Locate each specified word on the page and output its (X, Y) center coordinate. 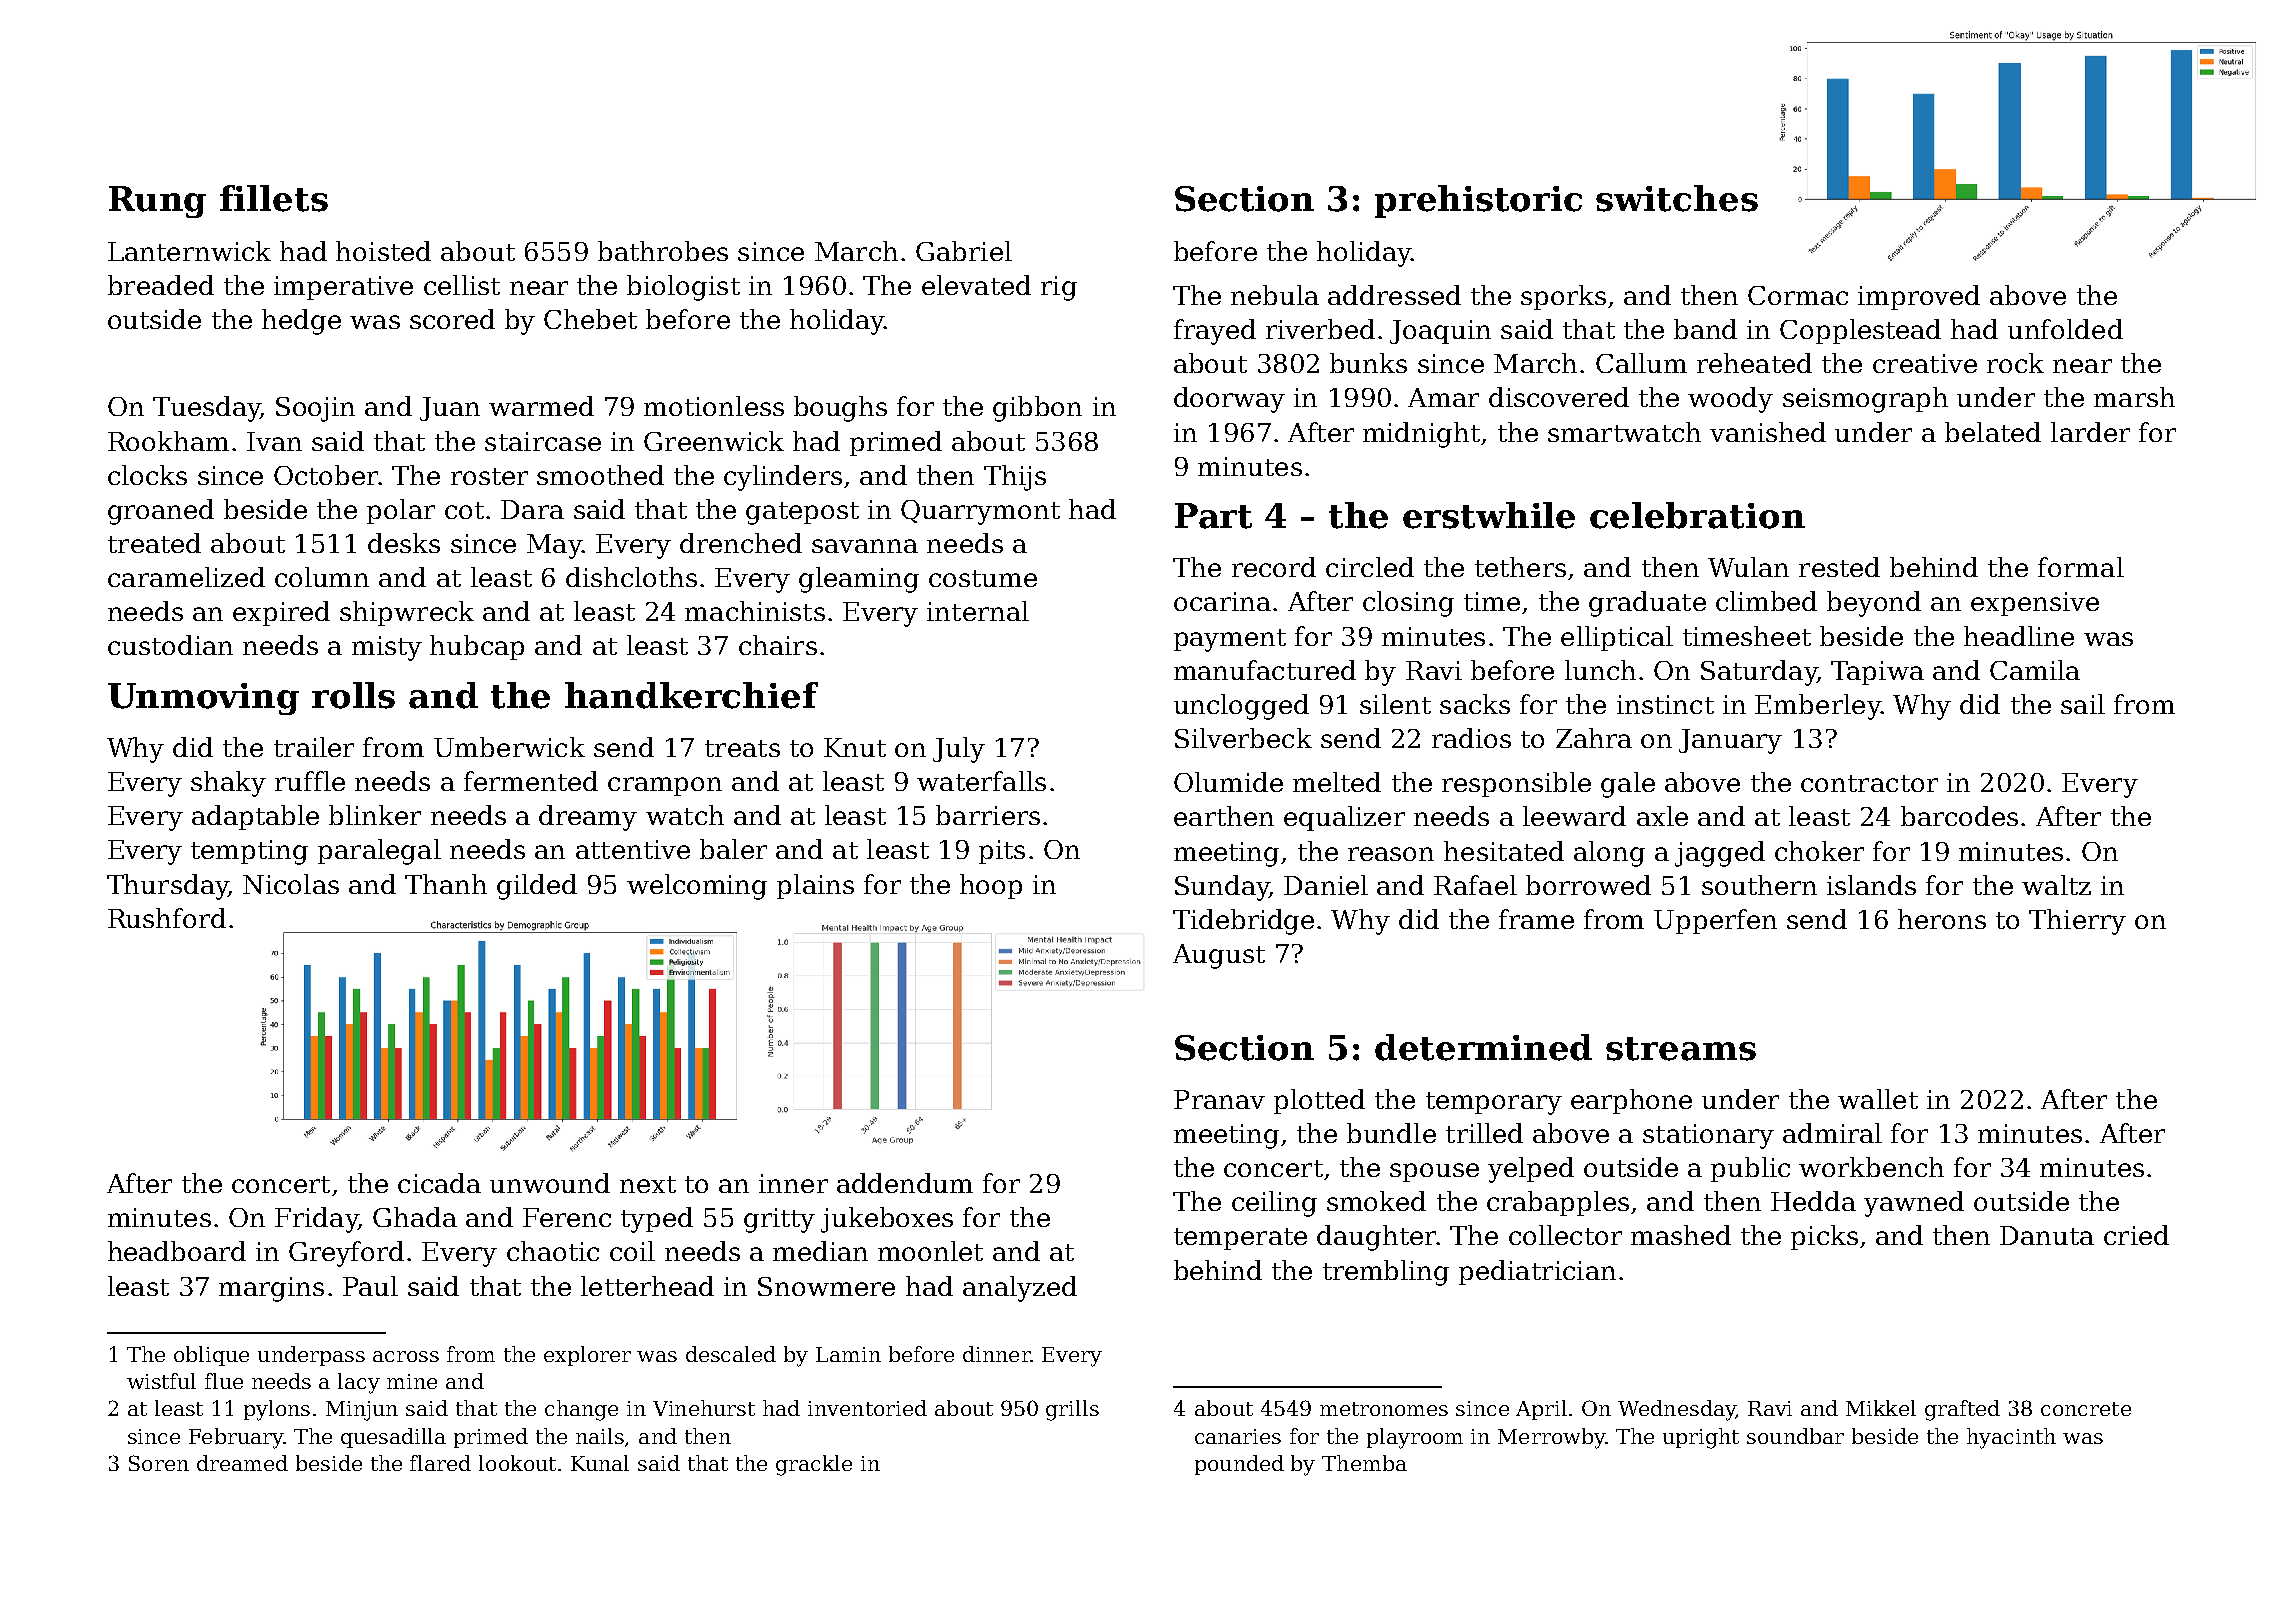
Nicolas (291, 884)
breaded (161, 285)
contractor (1869, 783)
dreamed (242, 1463)
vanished (1768, 432)
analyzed (1020, 1289)
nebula (1275, 295)
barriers (988, 815)
